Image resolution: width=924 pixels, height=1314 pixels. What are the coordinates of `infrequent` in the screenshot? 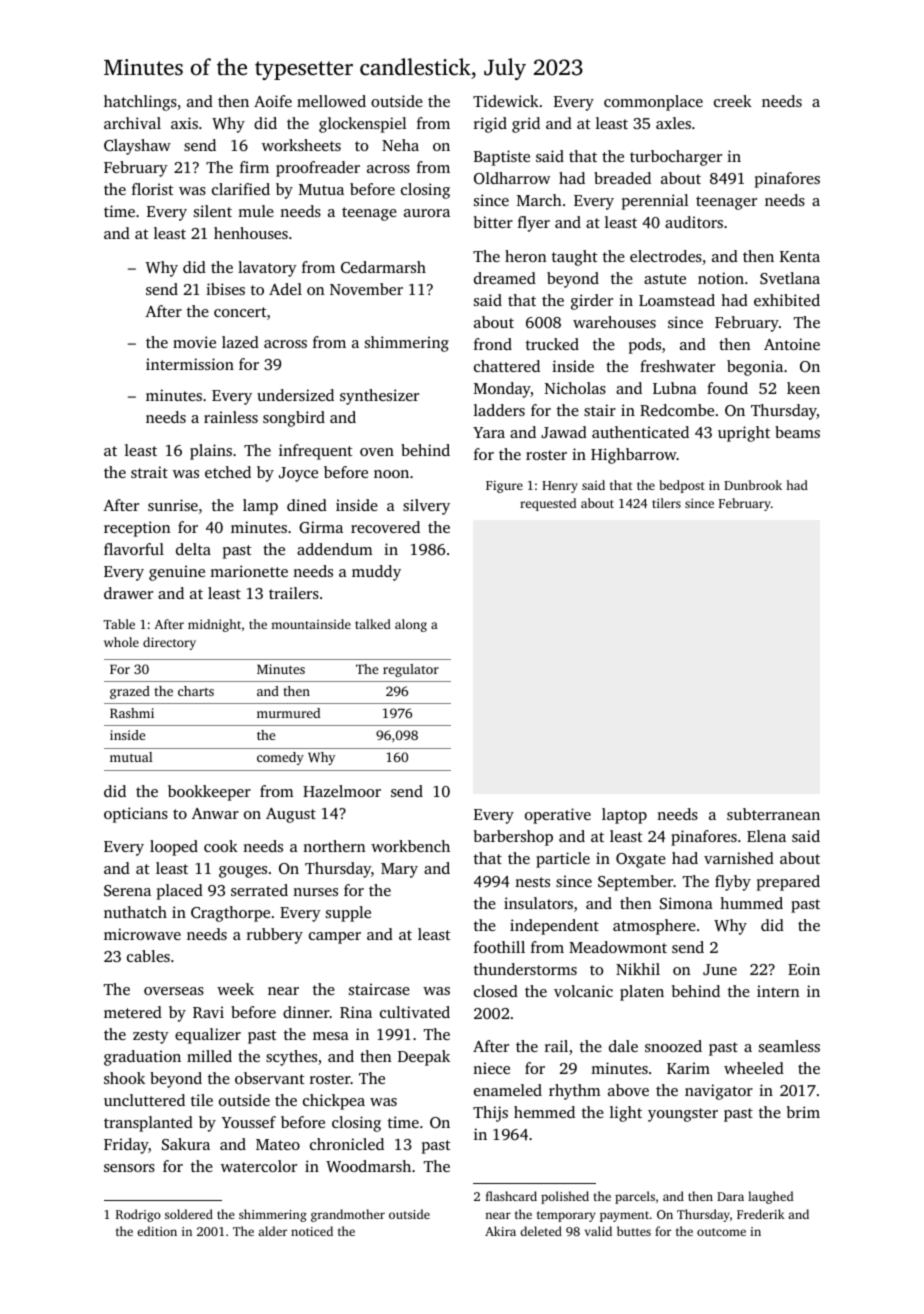 It's located at (316, 452).
